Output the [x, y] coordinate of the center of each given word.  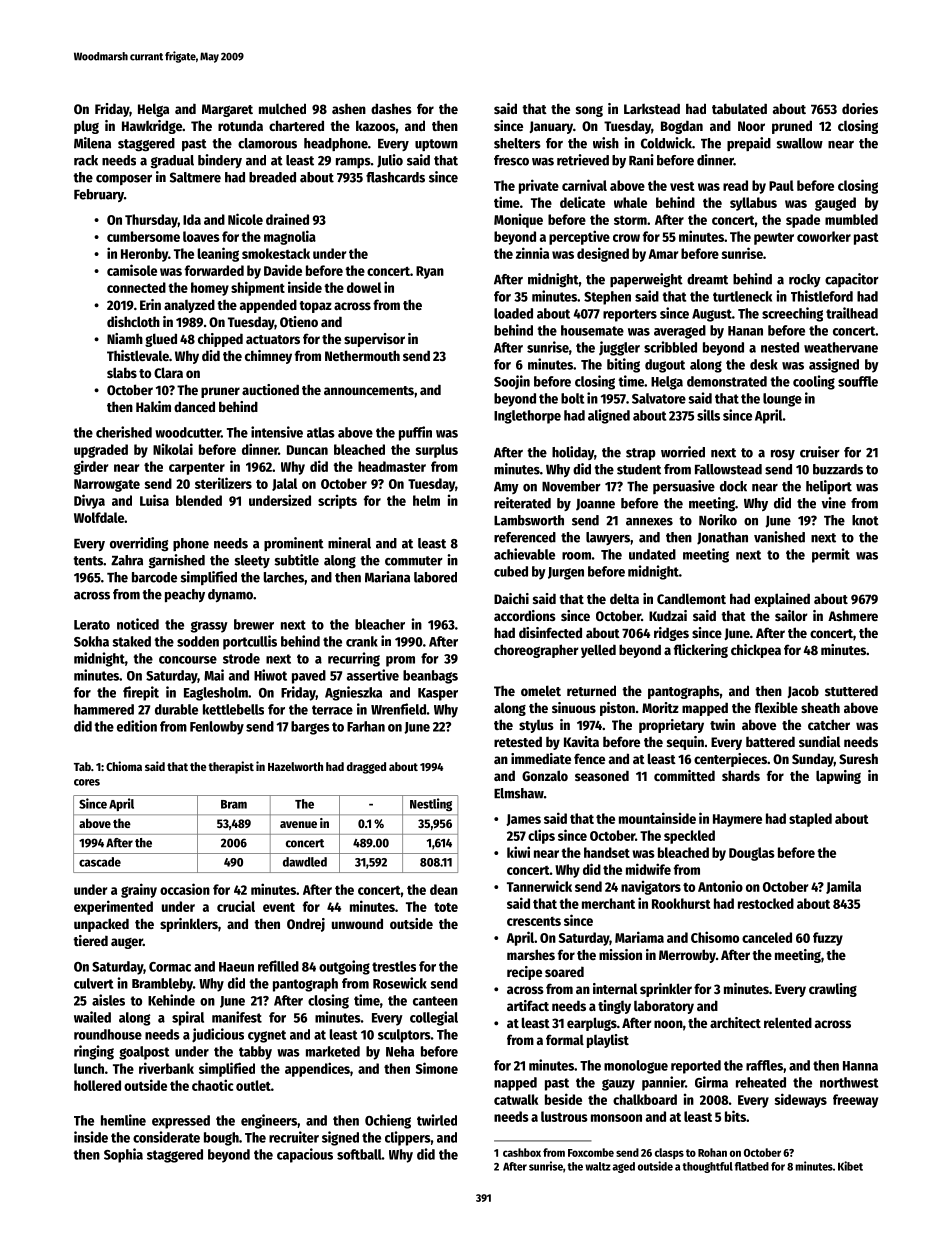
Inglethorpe [527, 417]
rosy [783, 455]
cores [87, 782]
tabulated [739, 108]
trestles [394, 966]
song [589, 111]
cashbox [522, 1152]
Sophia [123, 1155]
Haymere [737, 820]
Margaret [227, 110]
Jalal [284, 484]
